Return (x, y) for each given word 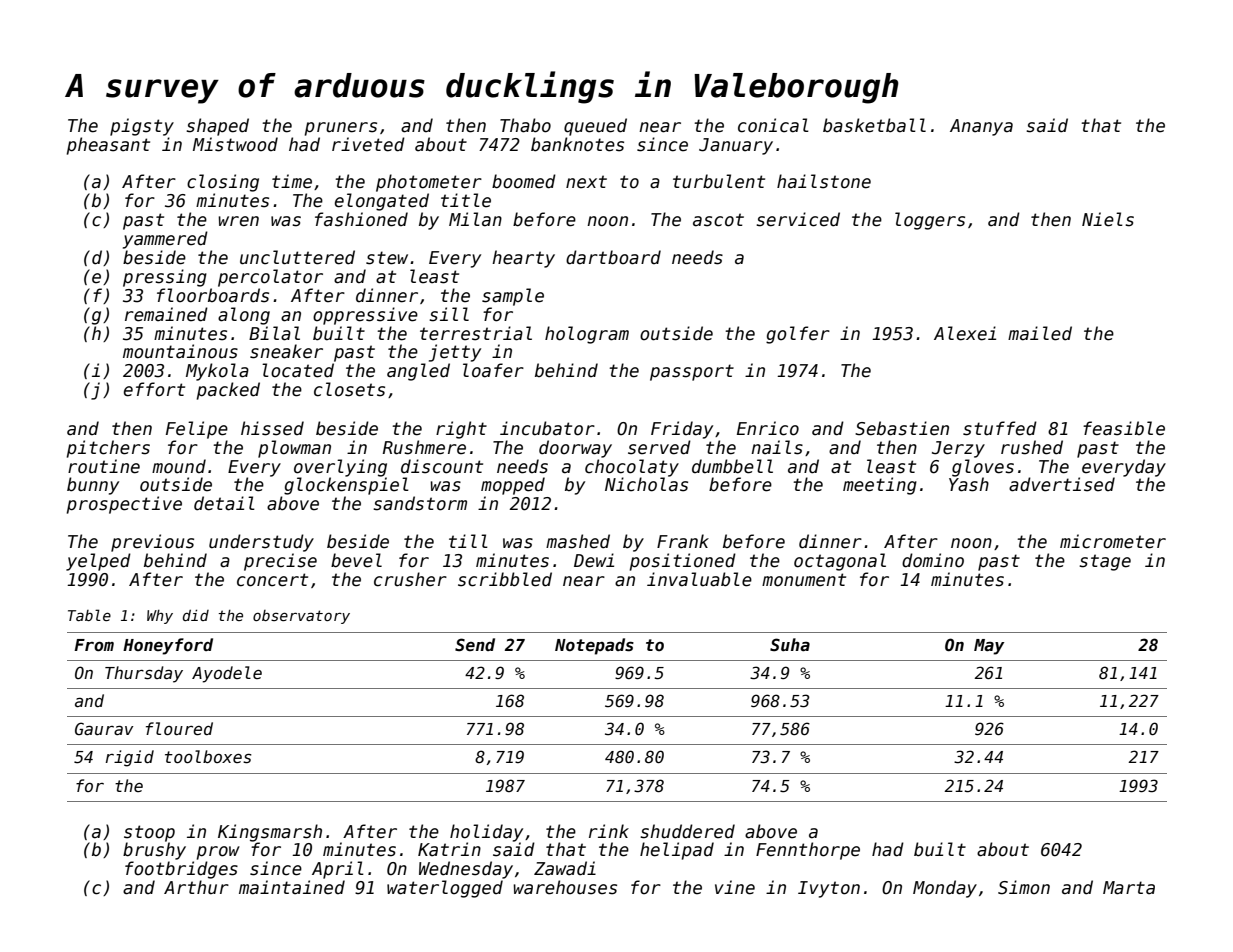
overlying (340, 468)
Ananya (981, 127)
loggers (930, 221)
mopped (513, 486)
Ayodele (227, 674)
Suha (790, 644)
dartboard (613, 257)
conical (773, 125)
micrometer (1113, 541)
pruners (341, 129)
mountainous (180, 351)
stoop (149, 833)
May (989, 647)
